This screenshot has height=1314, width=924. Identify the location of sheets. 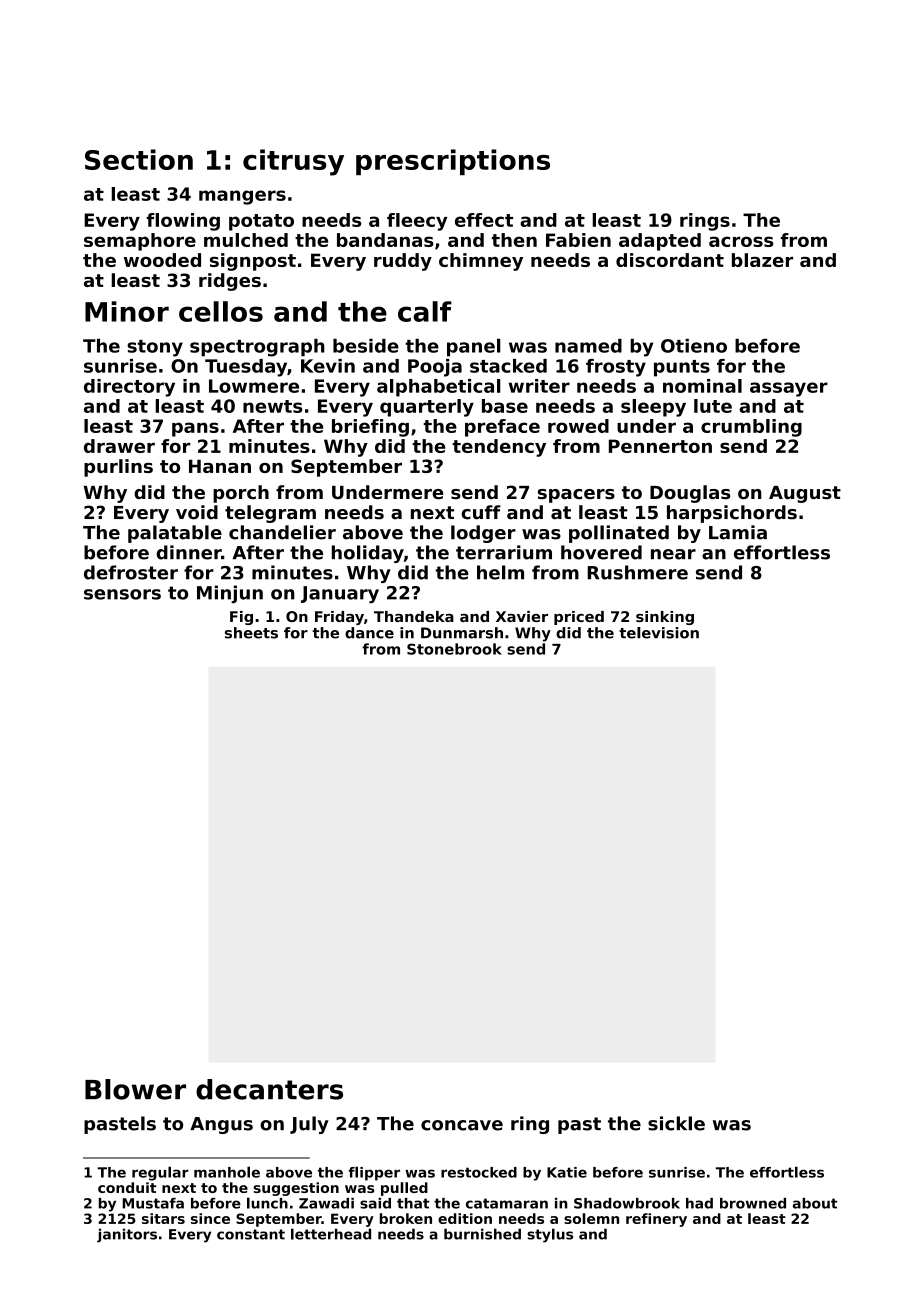
(251, 633).
